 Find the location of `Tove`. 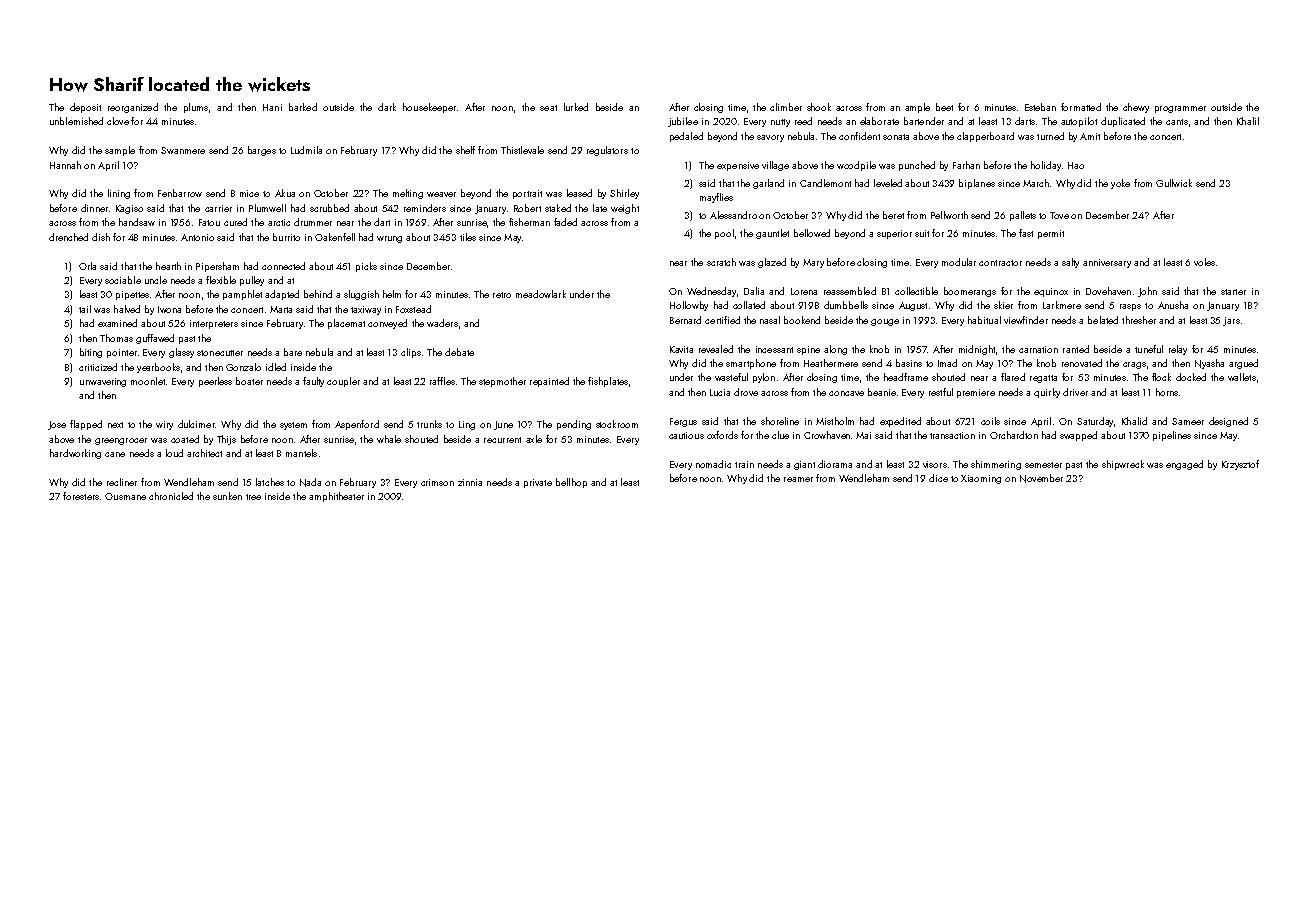

Tove is located at coordinates (1059, 215).
